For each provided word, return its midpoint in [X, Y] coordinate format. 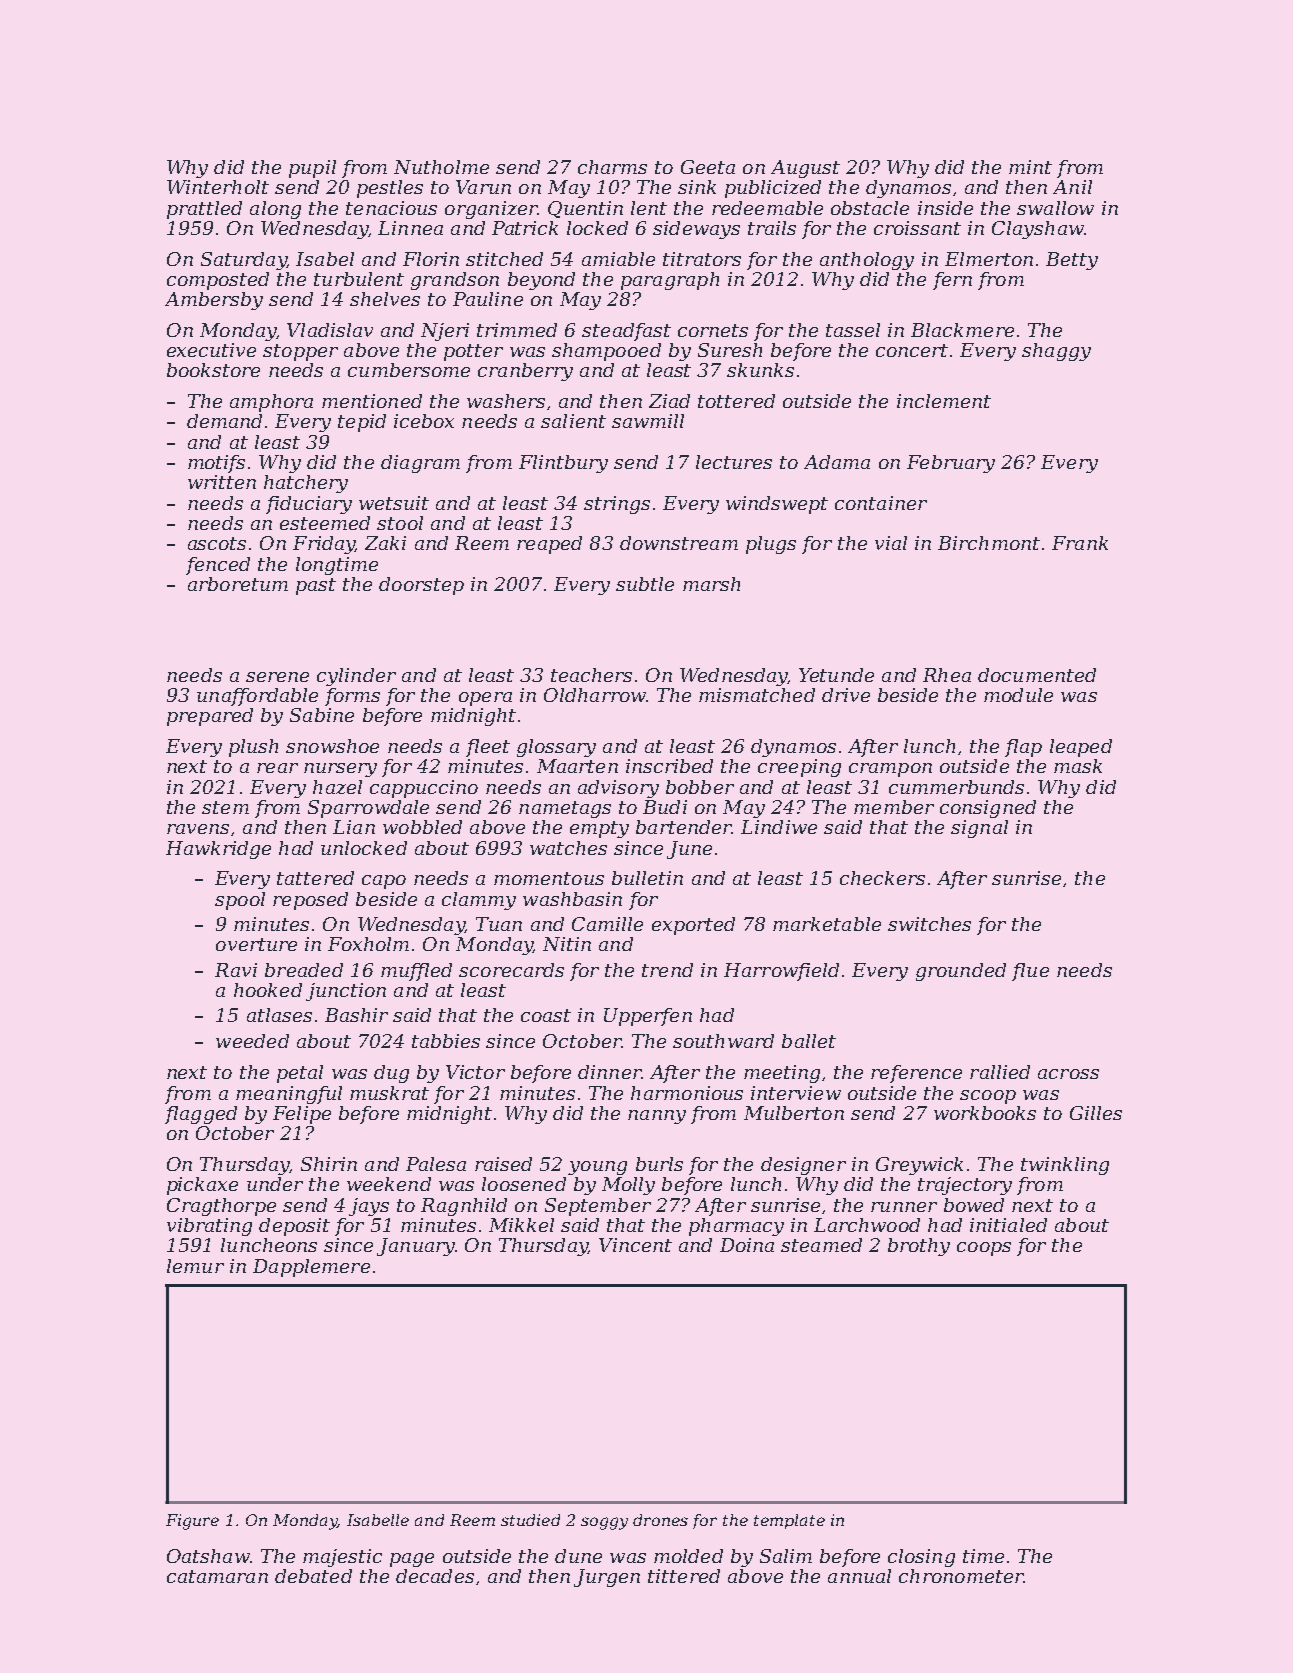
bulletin [647, 878]
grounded [961, 972]
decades [435, 1576]
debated [313, 1576]
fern [952, 281]
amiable [618, 259]
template [789, 1521]
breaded [304, 970]
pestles [390, 189]
